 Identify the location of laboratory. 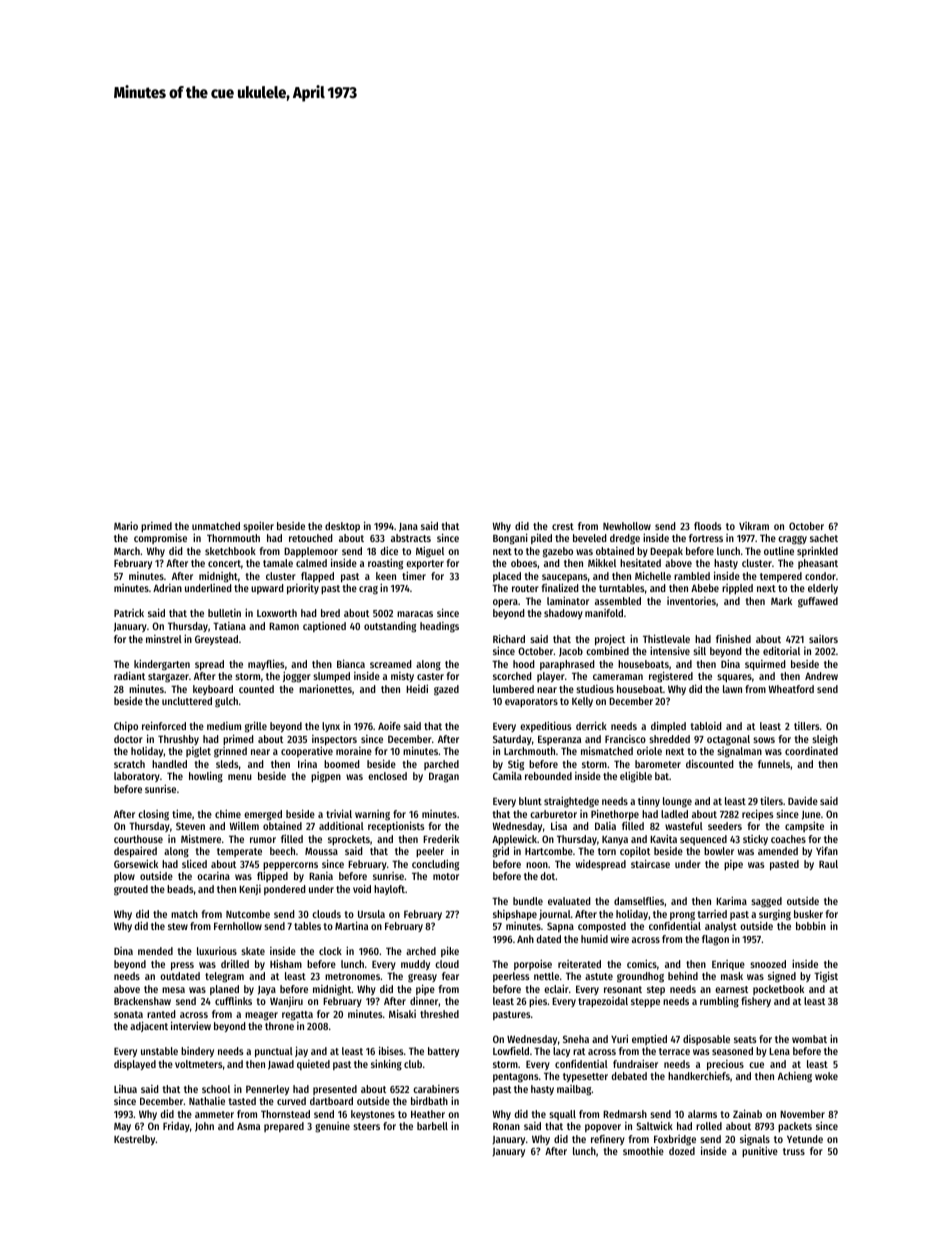
(137, 777).
